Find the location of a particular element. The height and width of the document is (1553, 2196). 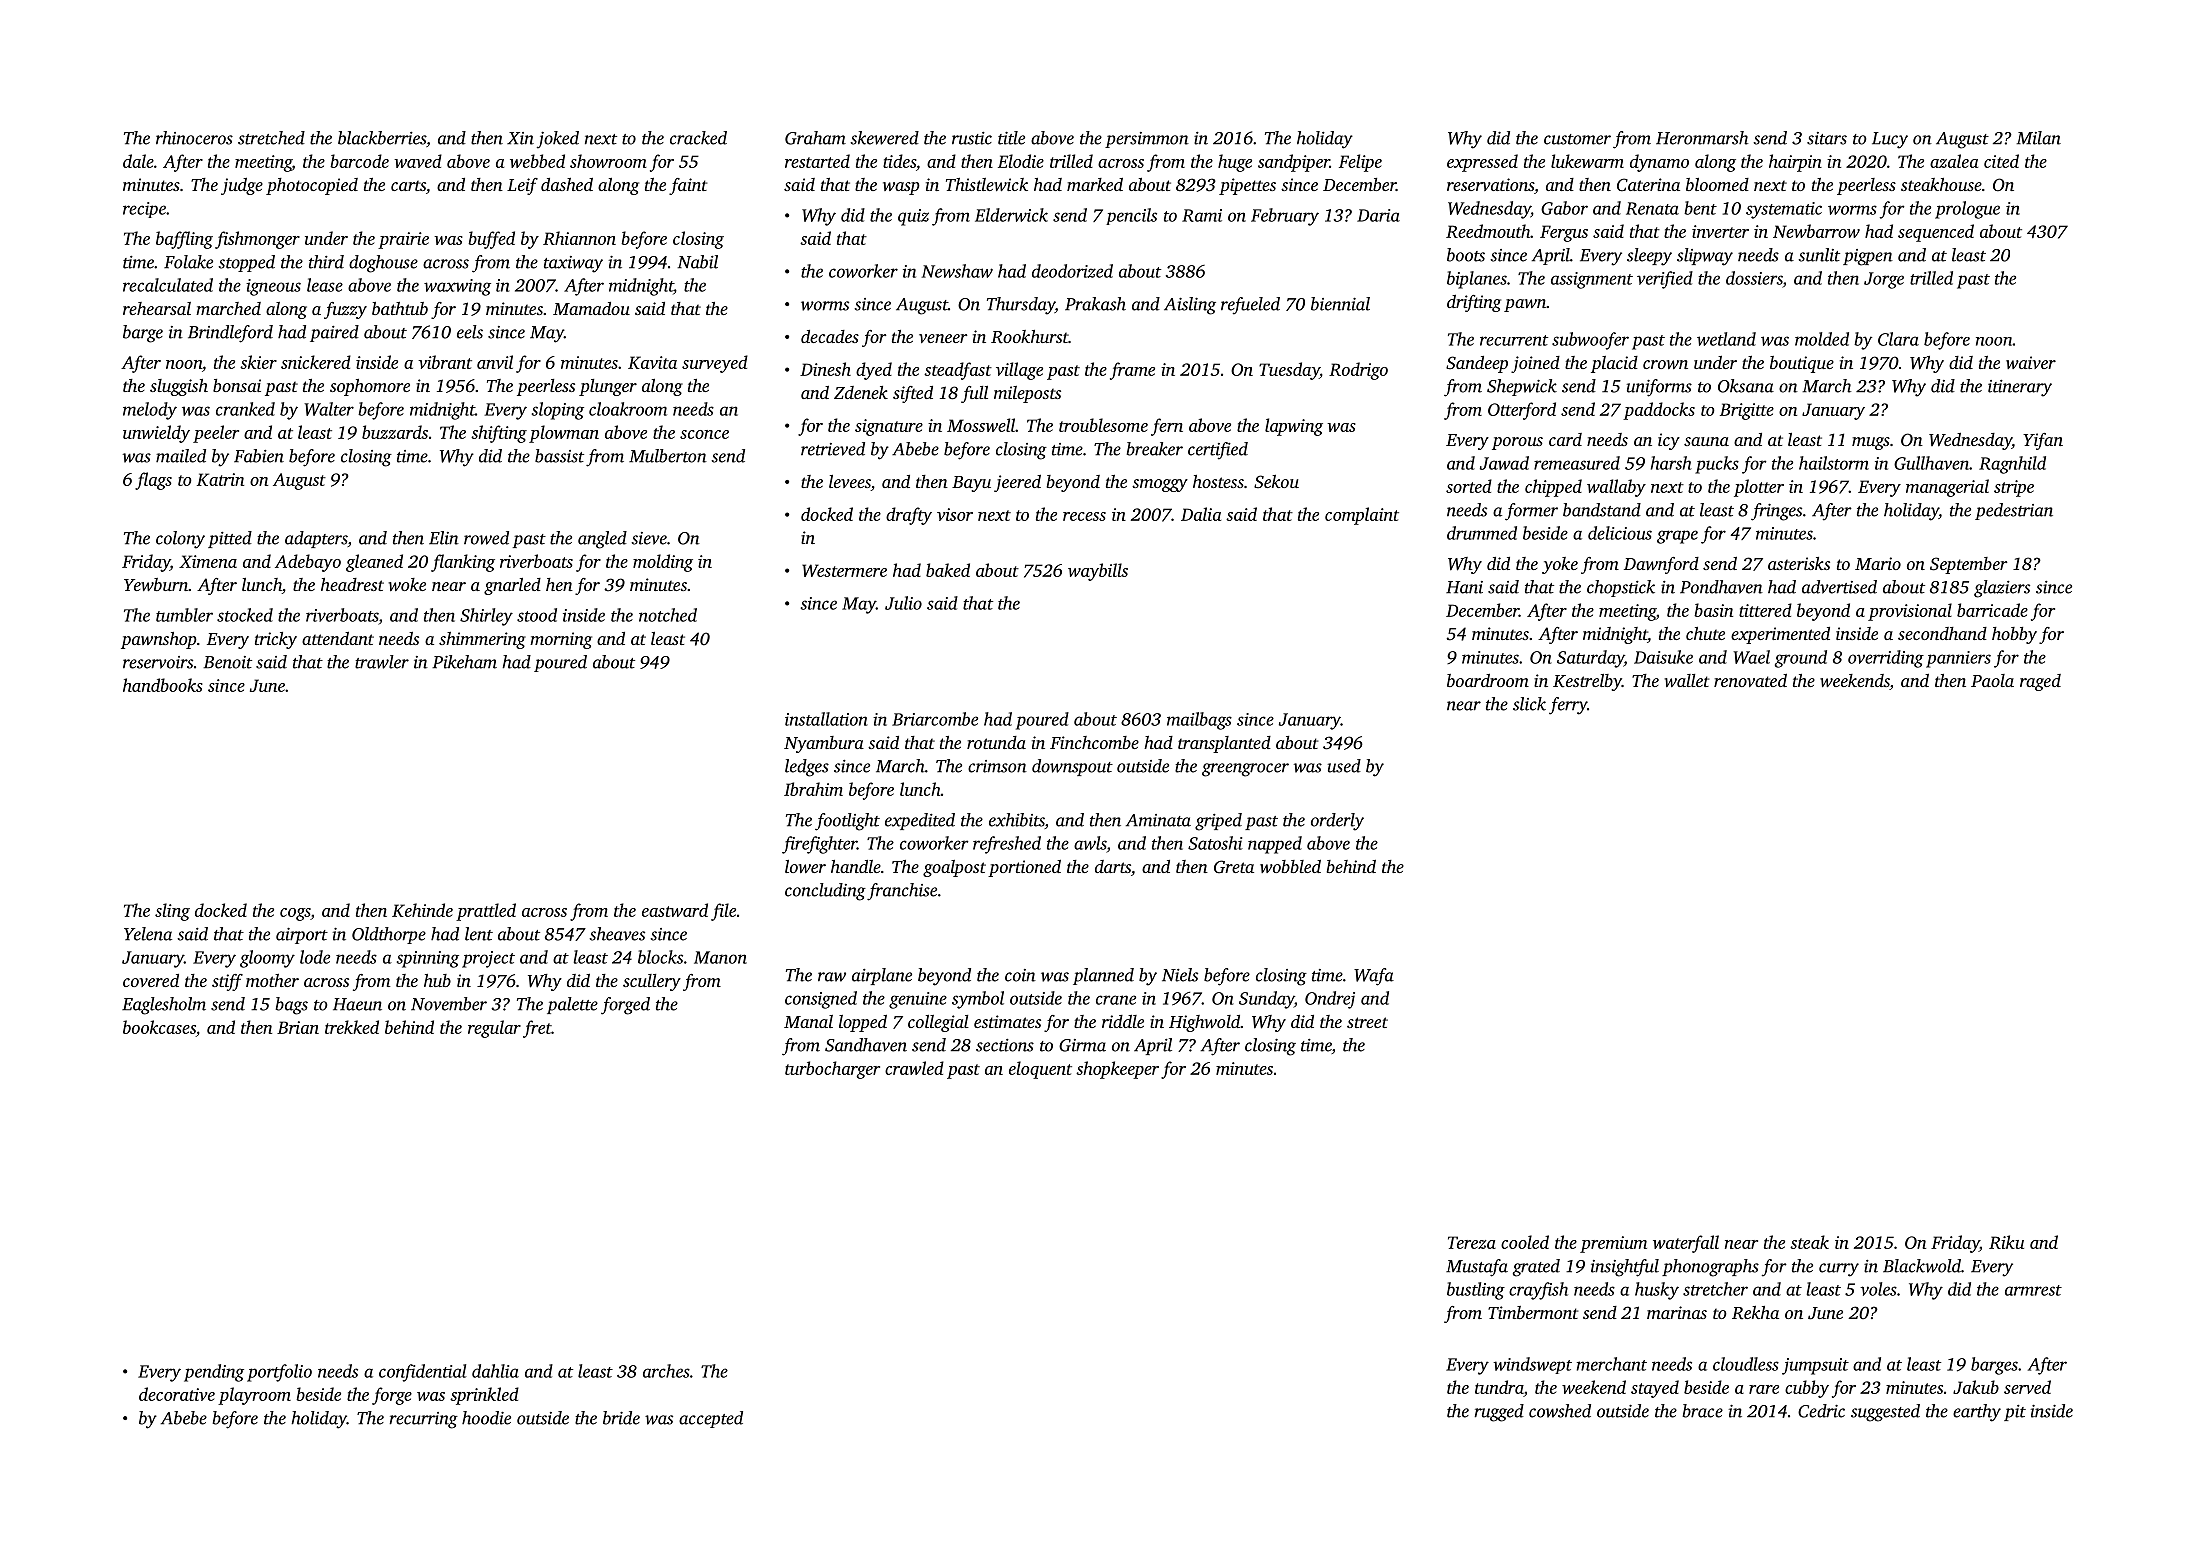

Riku is located at coordinates (2006, 1242).
